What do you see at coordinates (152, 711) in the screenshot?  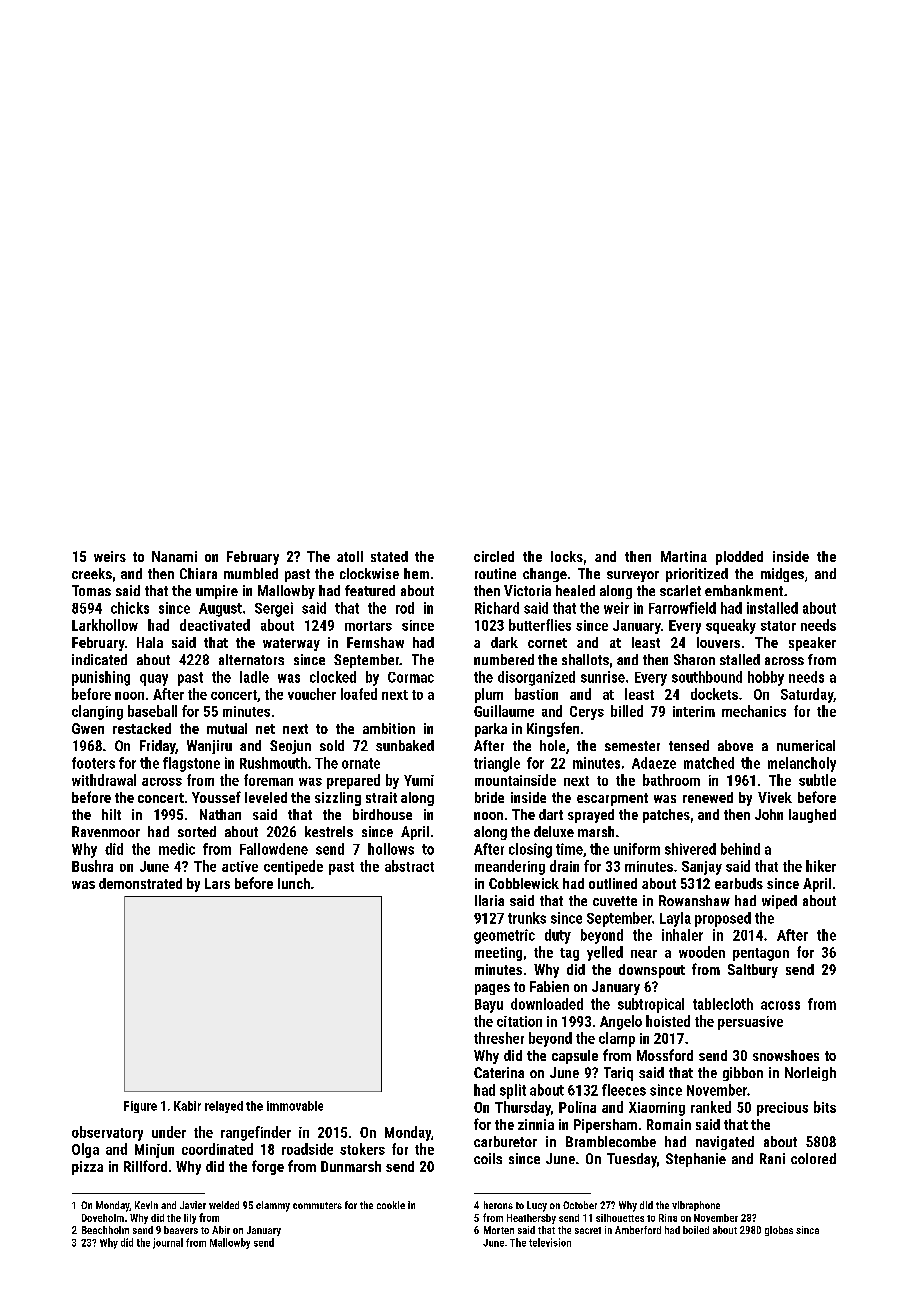 I see `baseball` at bounding box center [152, 711].
